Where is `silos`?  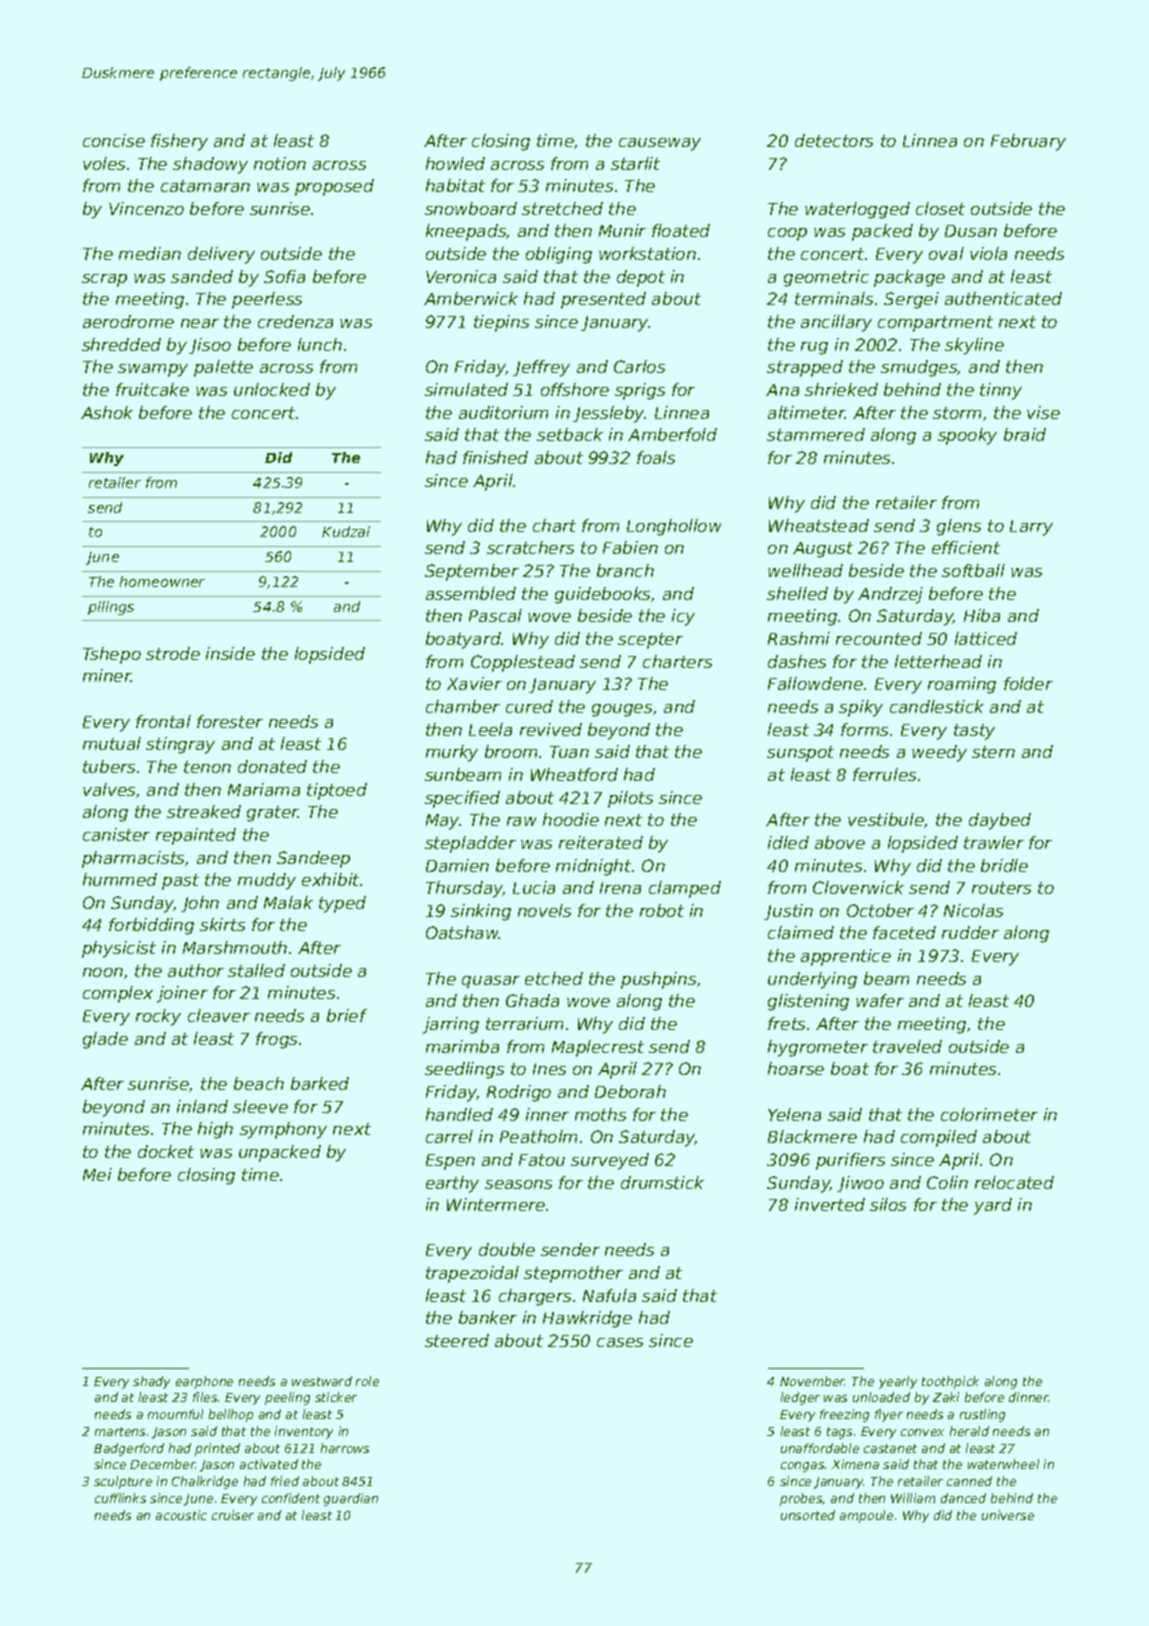
silos is located at coordinates (888, 1204).
